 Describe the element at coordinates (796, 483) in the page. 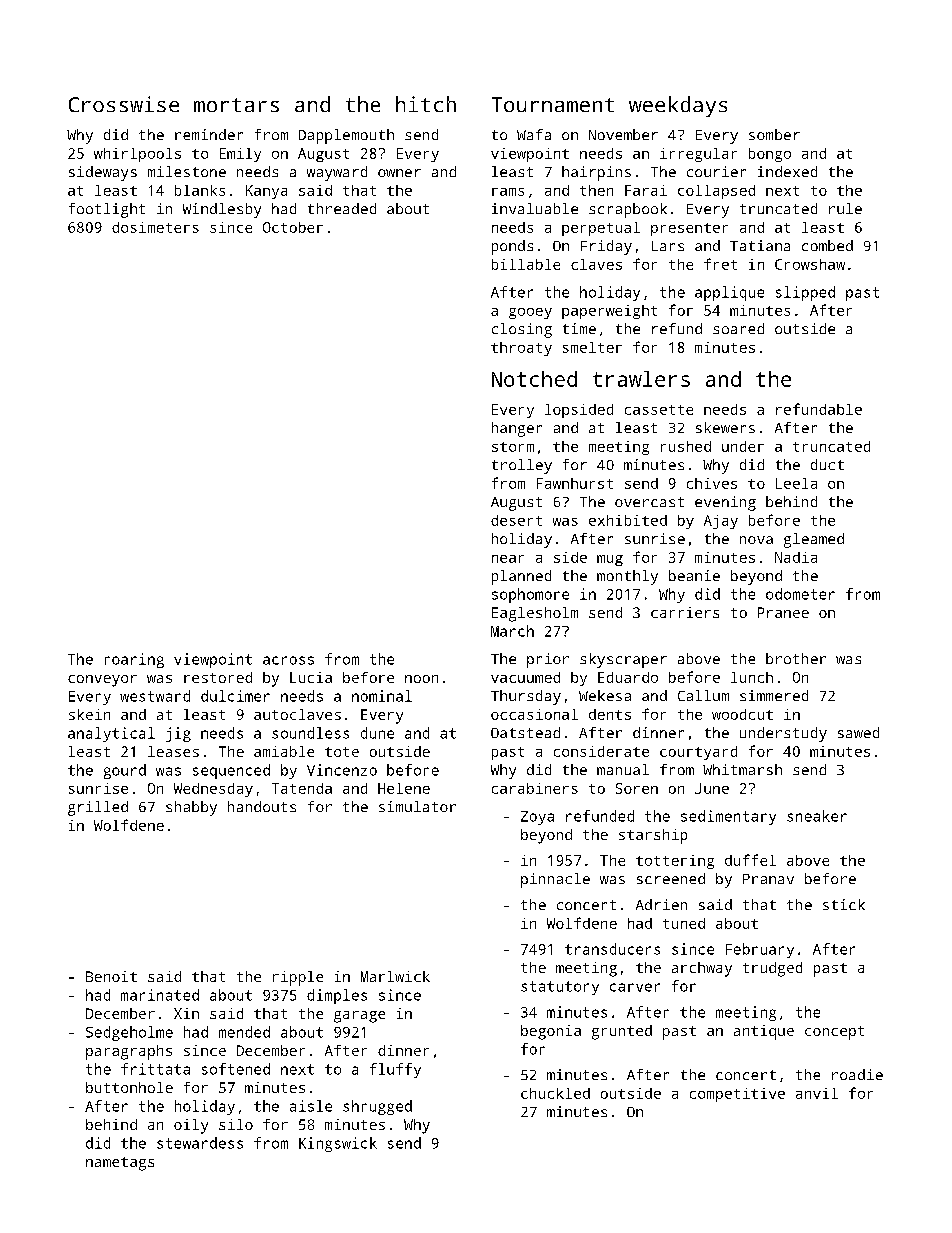

I see `Leela` at that location.
